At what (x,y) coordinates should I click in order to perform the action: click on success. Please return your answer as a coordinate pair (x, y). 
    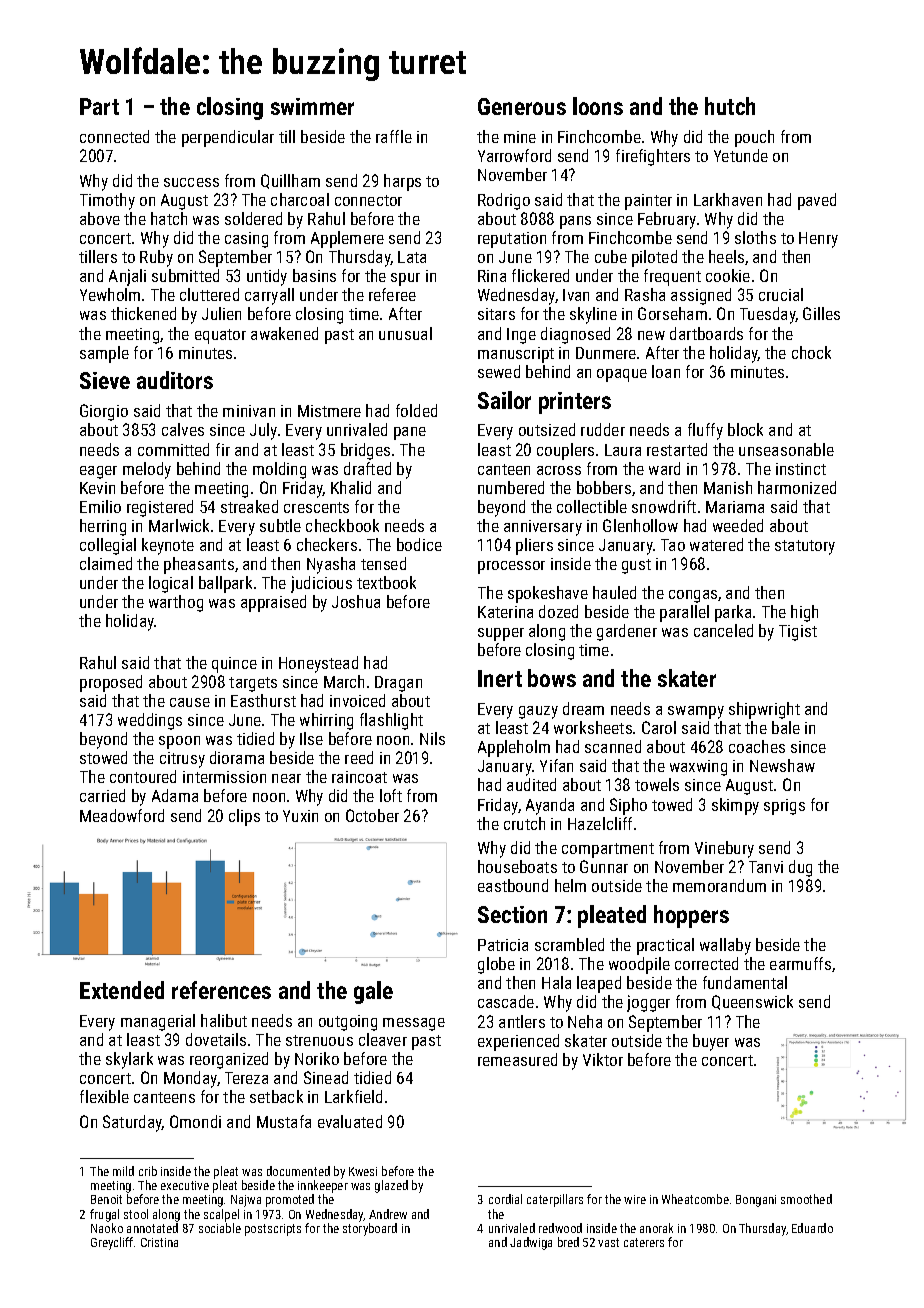
    Looking at the image, I should click on (191, 182).
